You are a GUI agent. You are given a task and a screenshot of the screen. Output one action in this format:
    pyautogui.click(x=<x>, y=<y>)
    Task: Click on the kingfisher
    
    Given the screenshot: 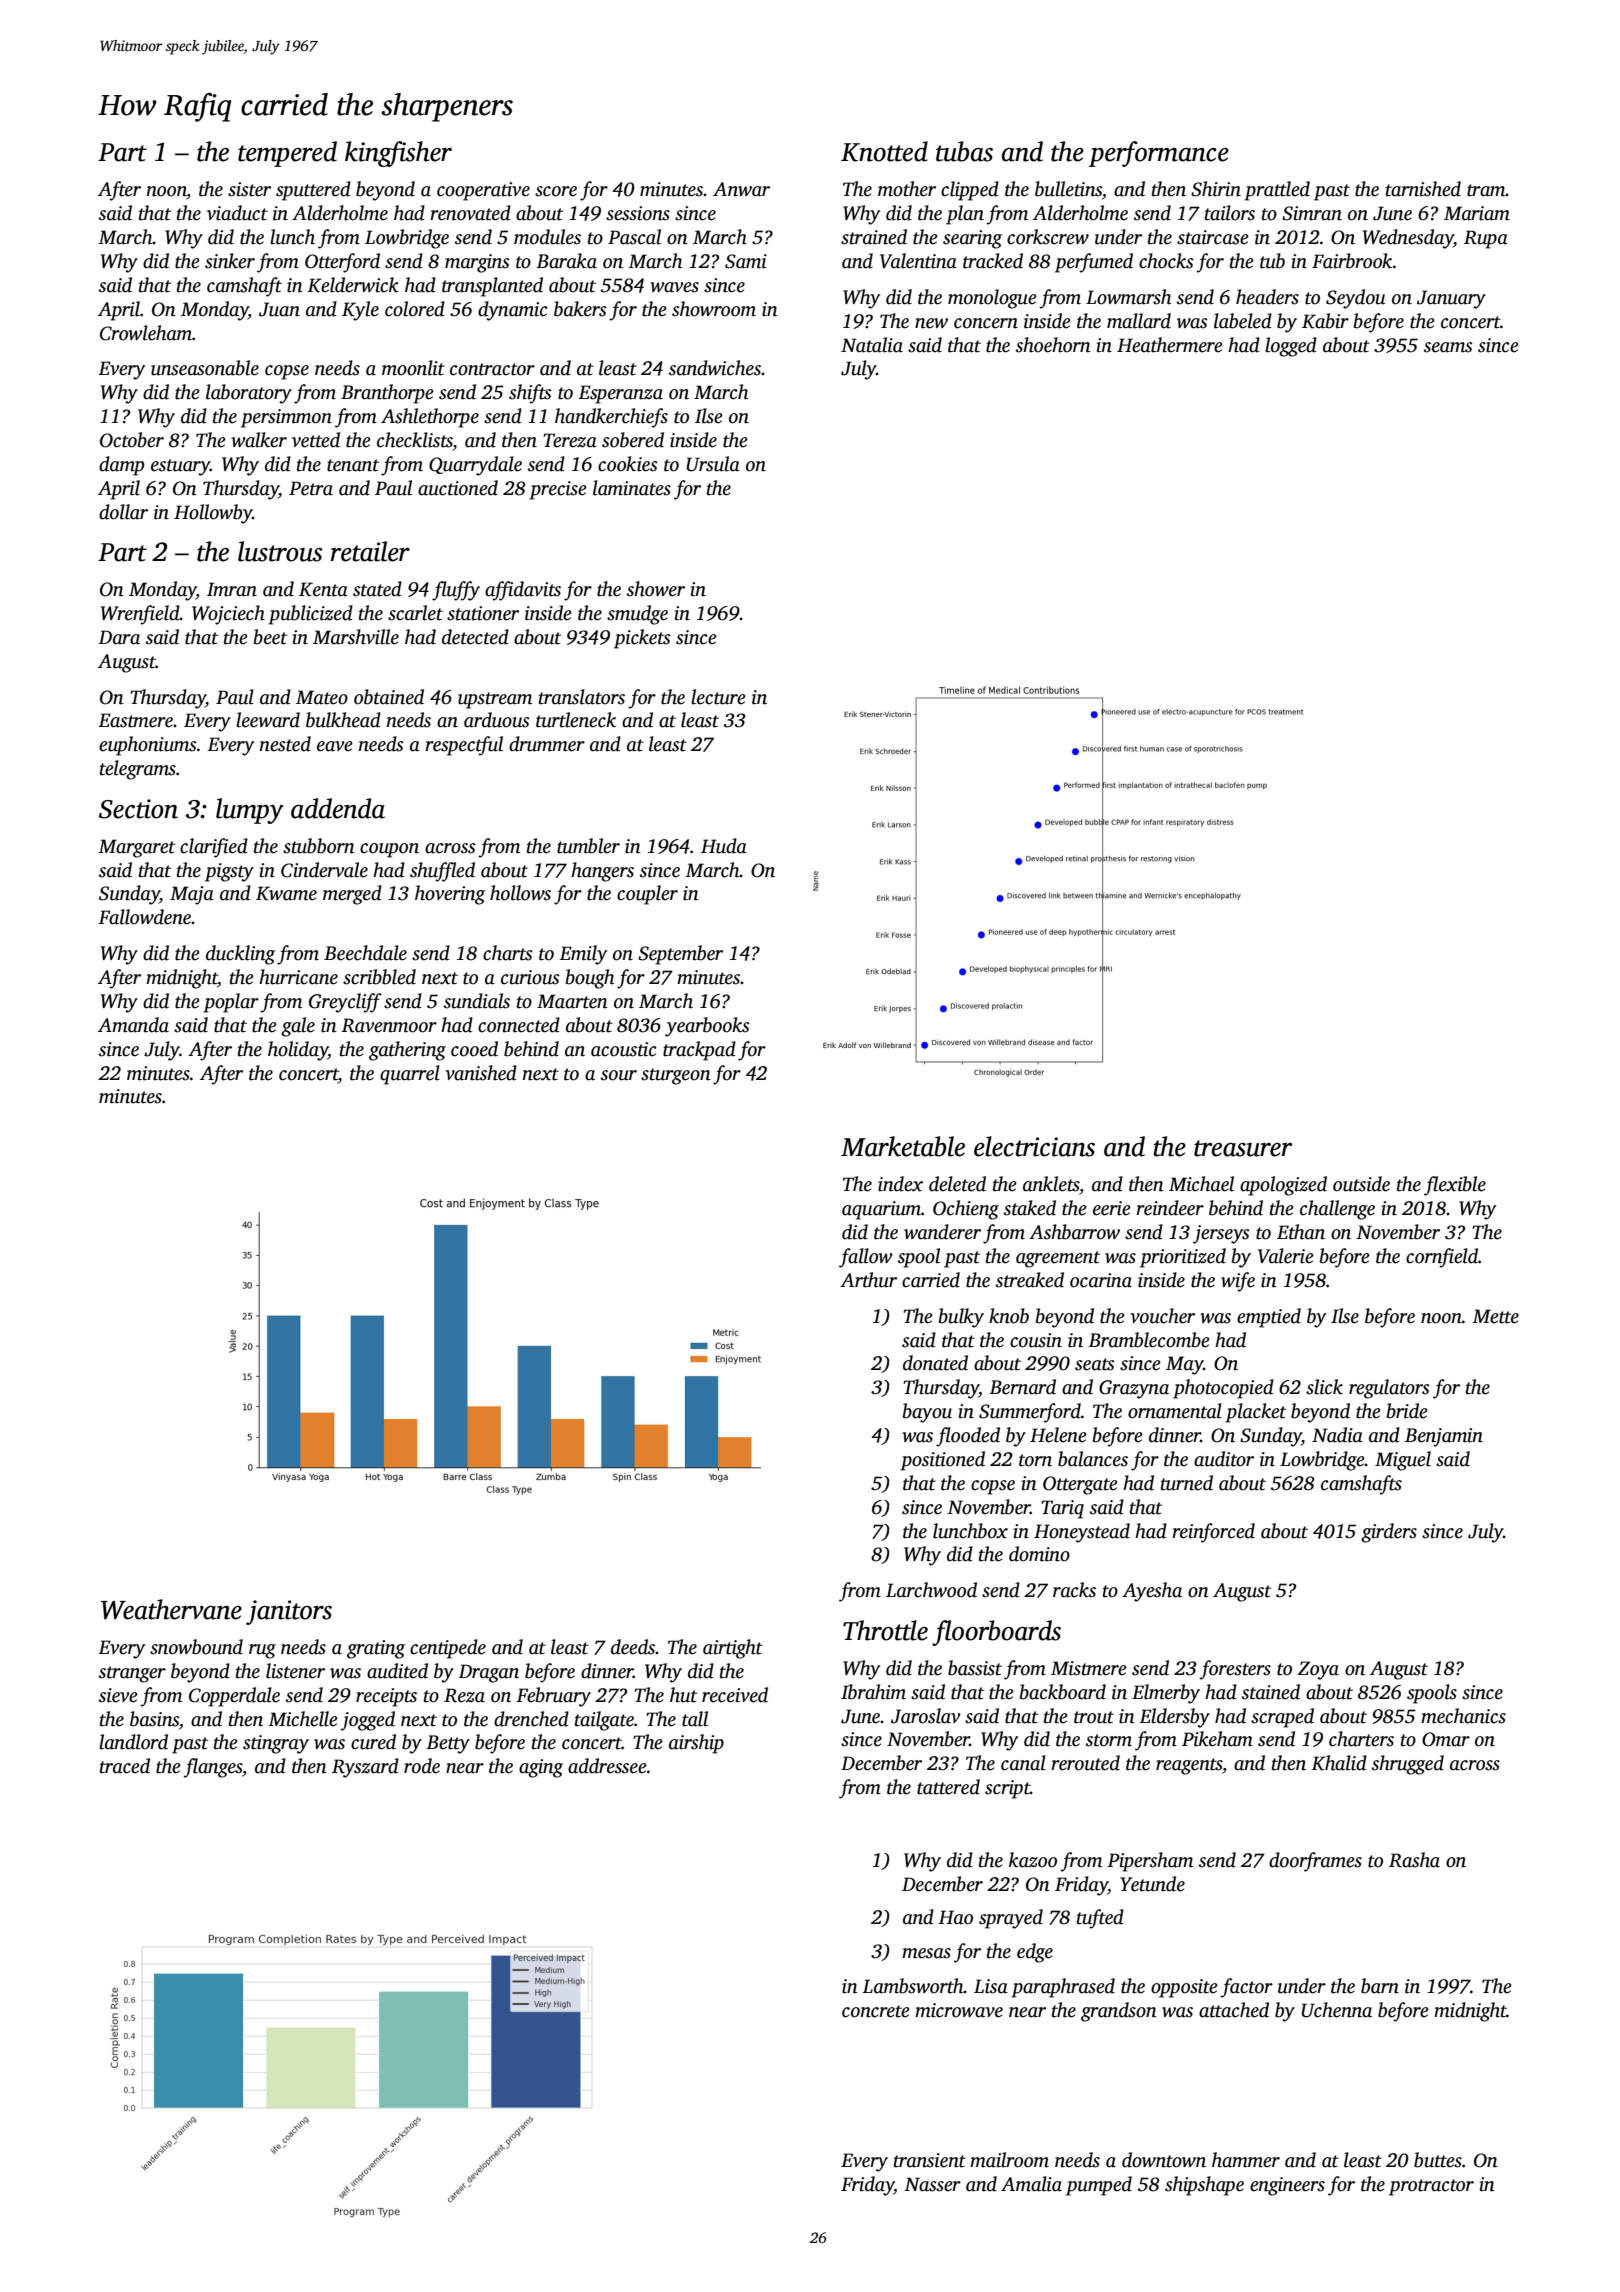 What is the action you would take?
    pyautogui.click(x=398, y=154)
